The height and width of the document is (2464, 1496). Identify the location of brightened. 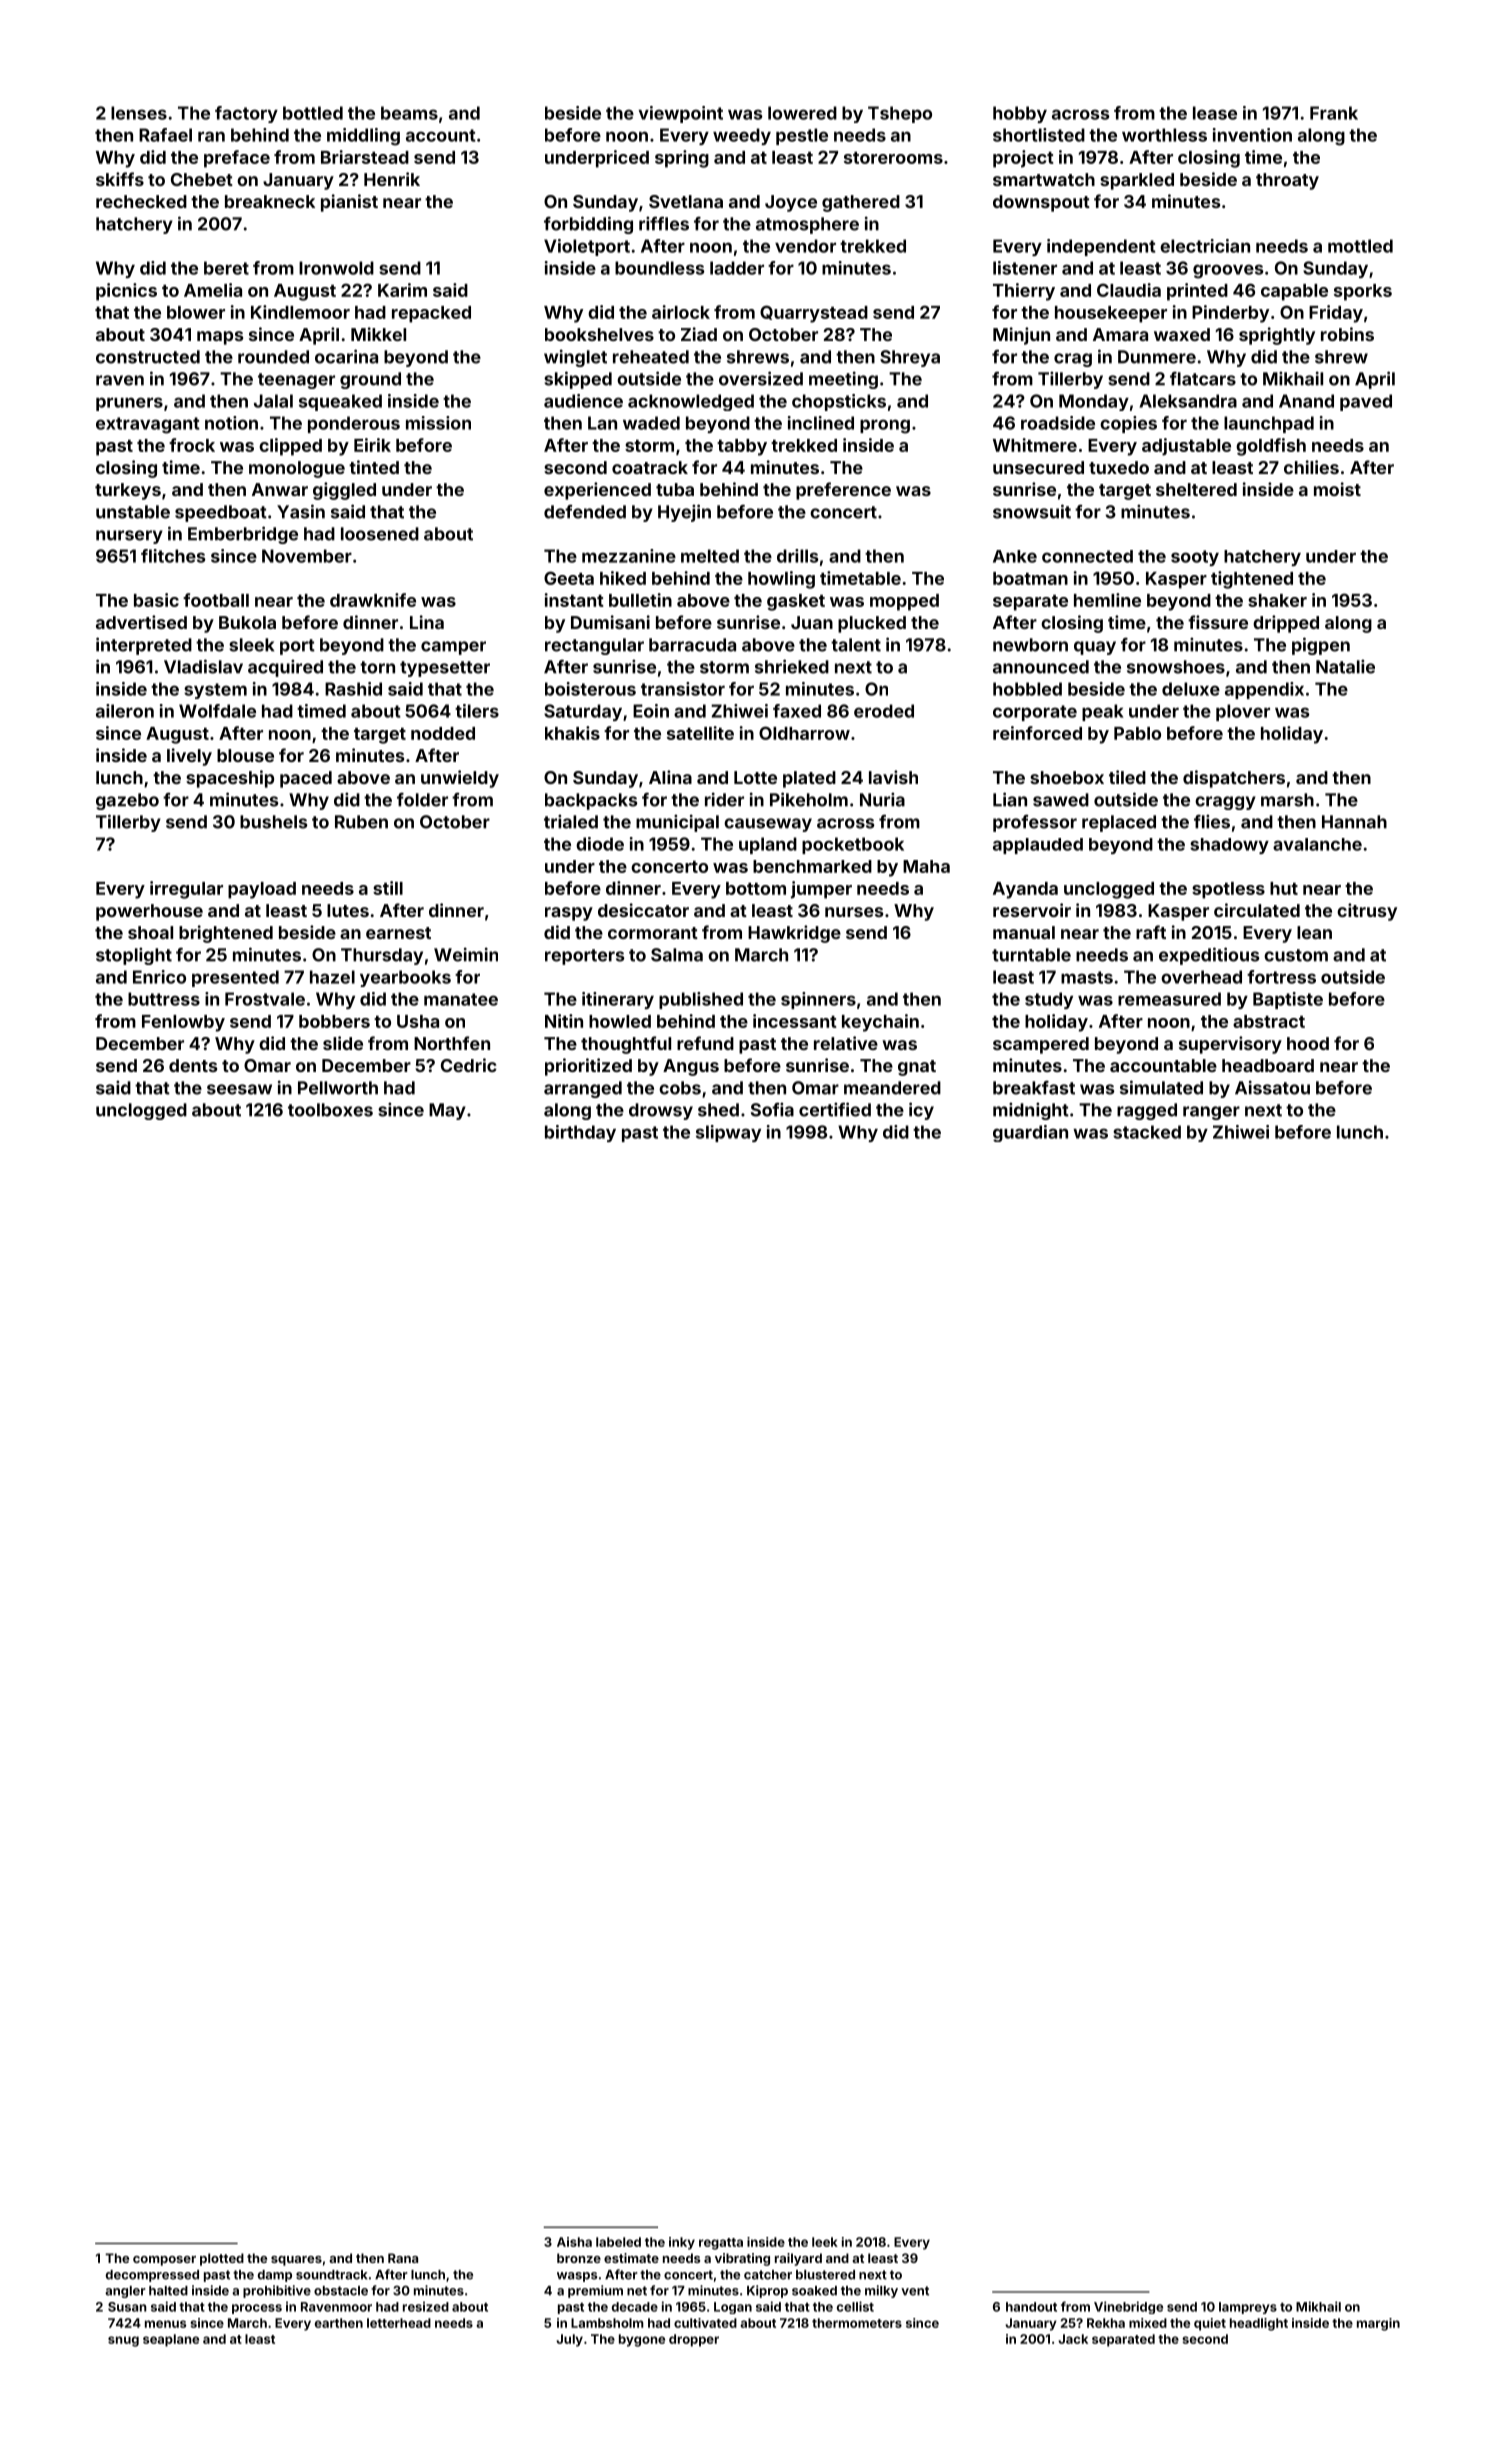
(226, 934).
